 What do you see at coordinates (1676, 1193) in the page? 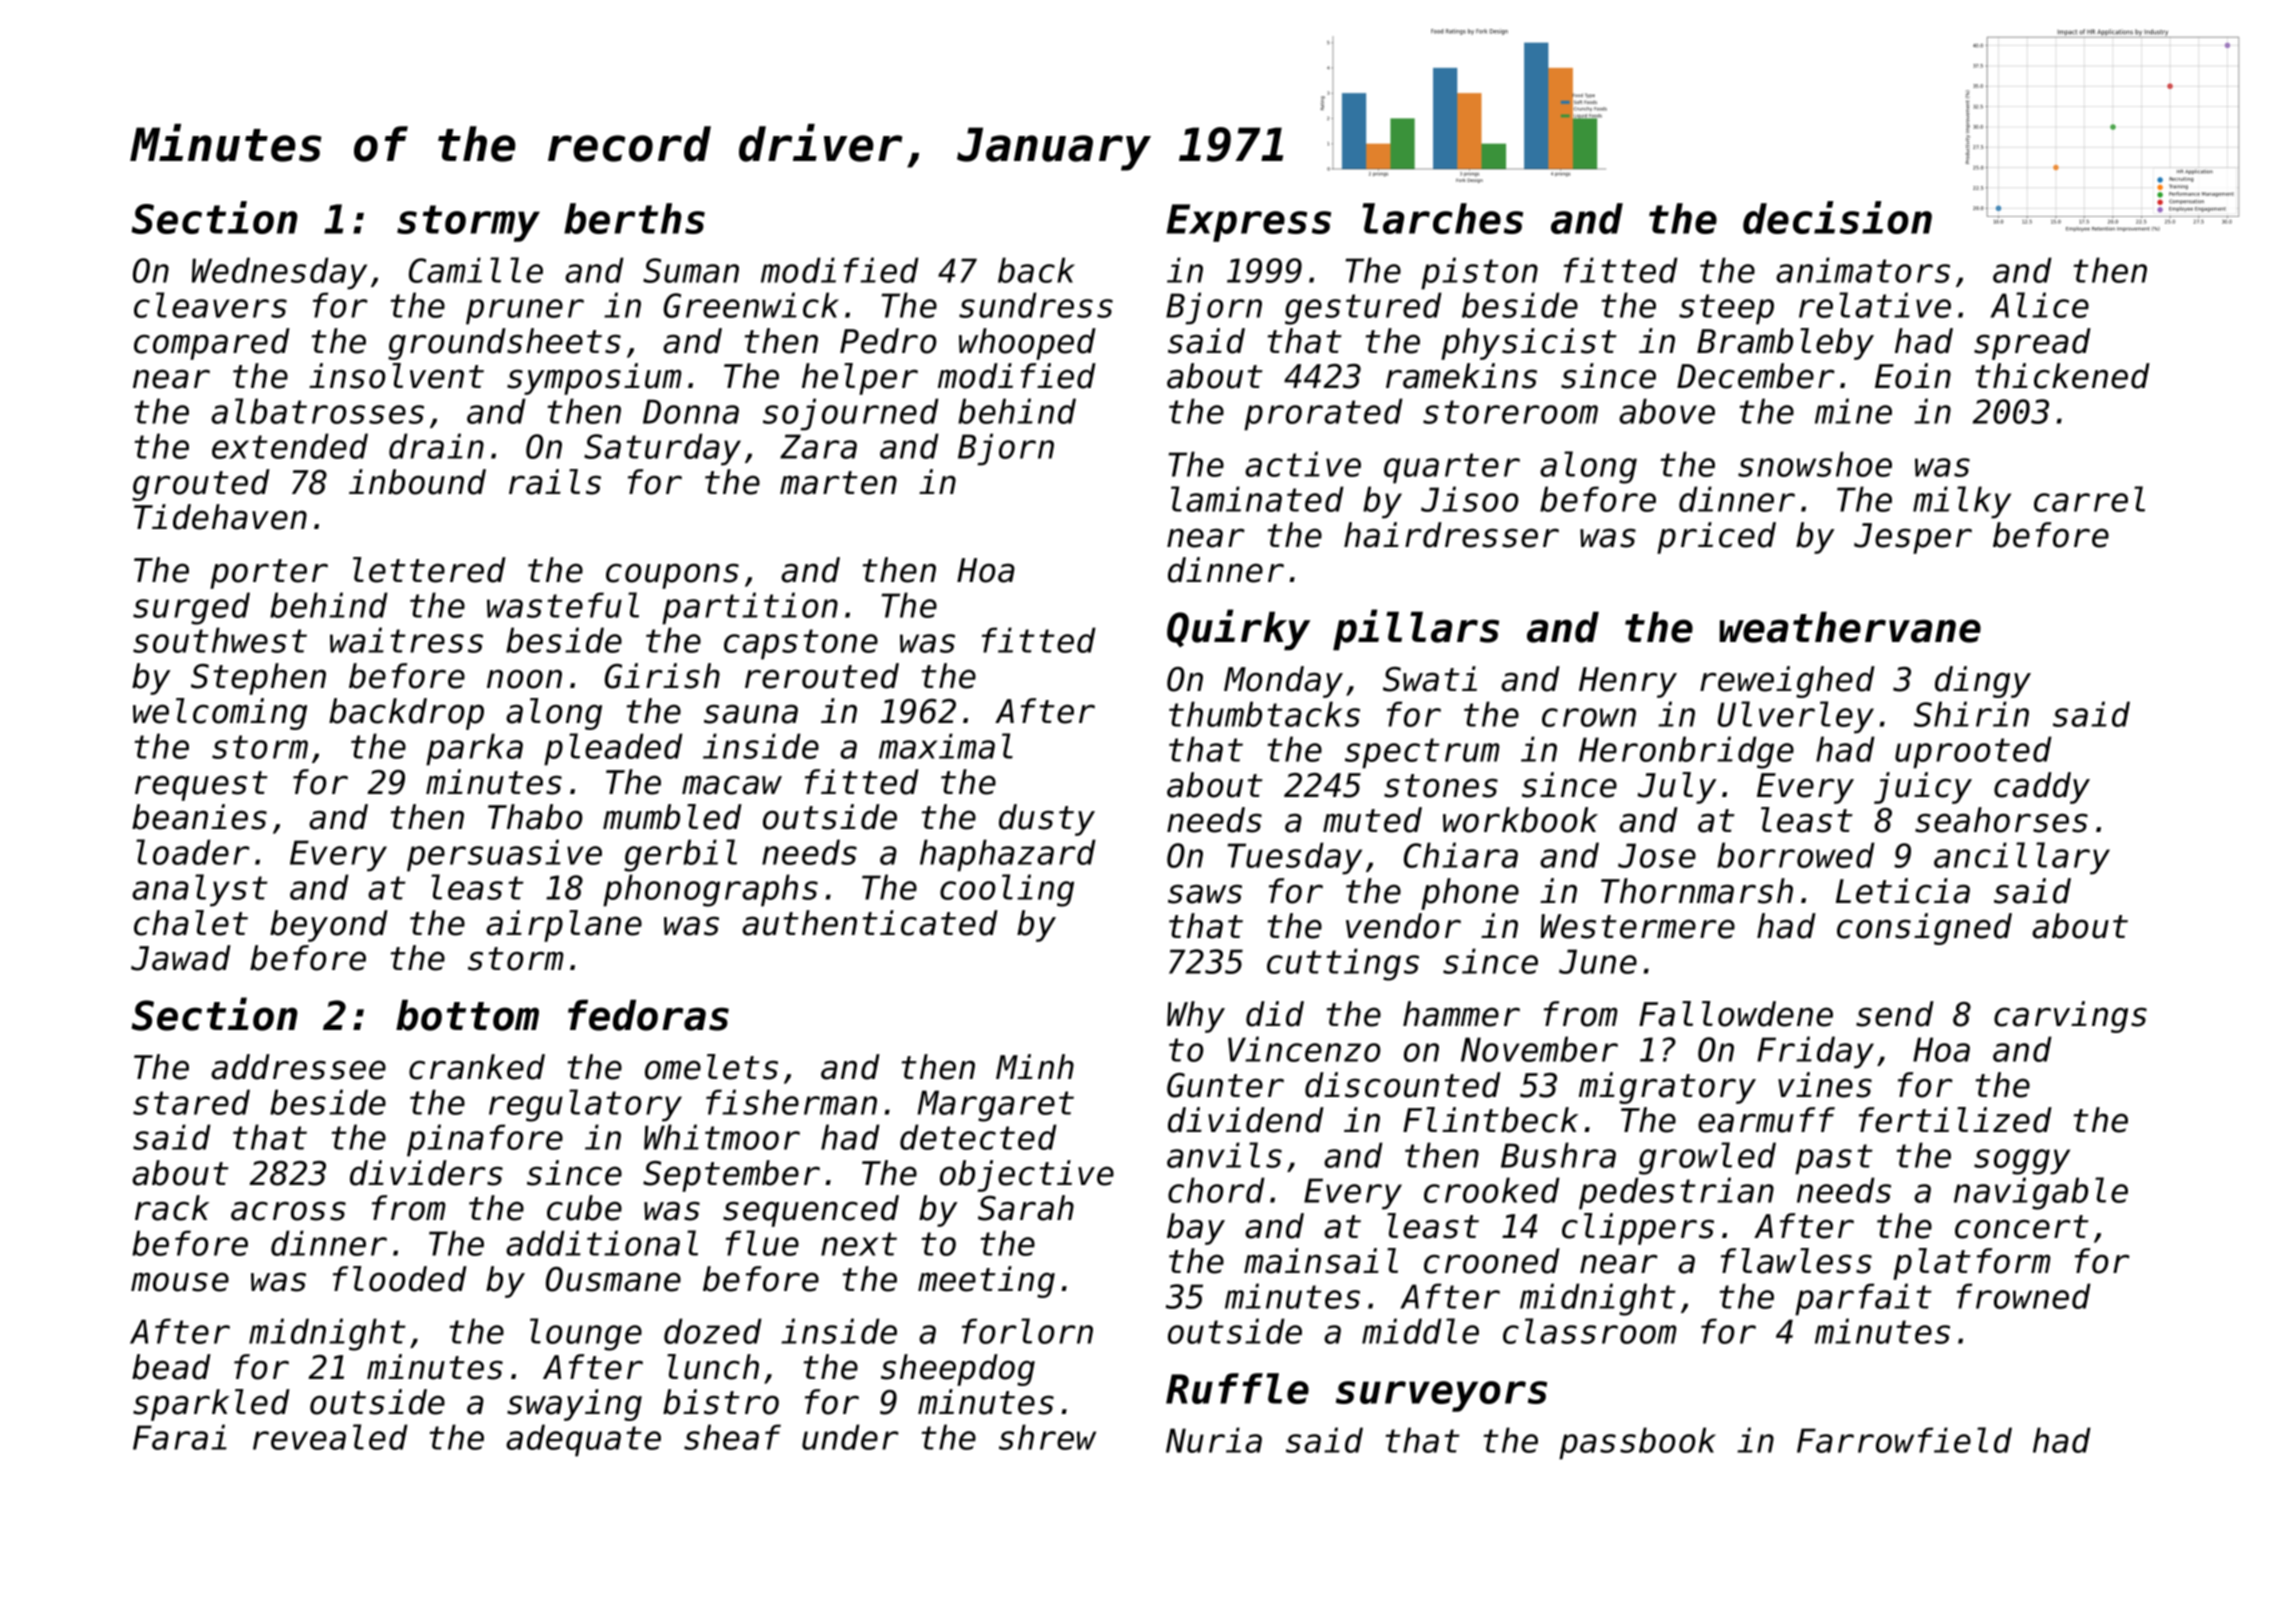
I see `pedestrian` at bounding box center [1676, 1193].
